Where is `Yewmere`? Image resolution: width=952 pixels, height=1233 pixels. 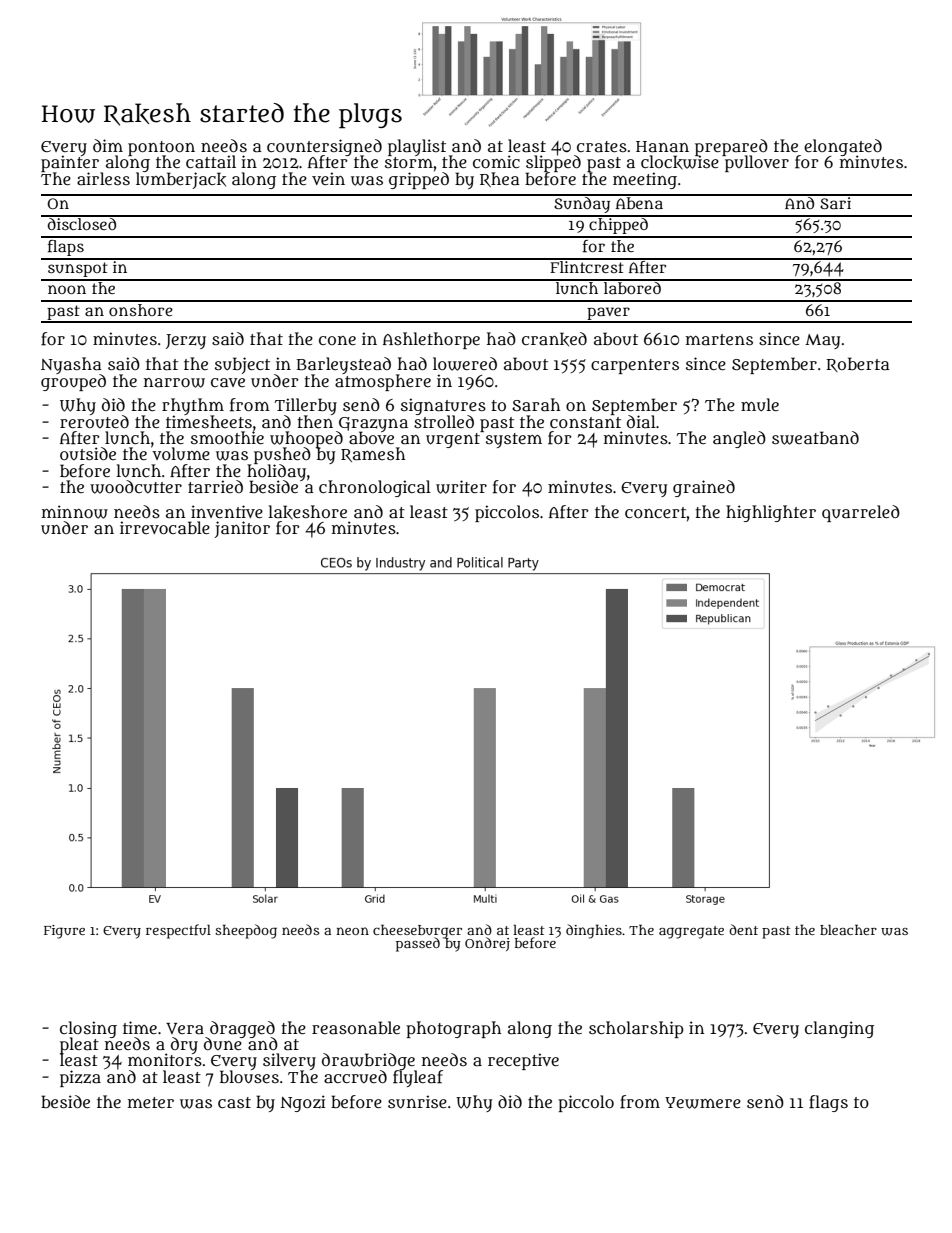 Yewmere is located at coordinates (703, 1103).
